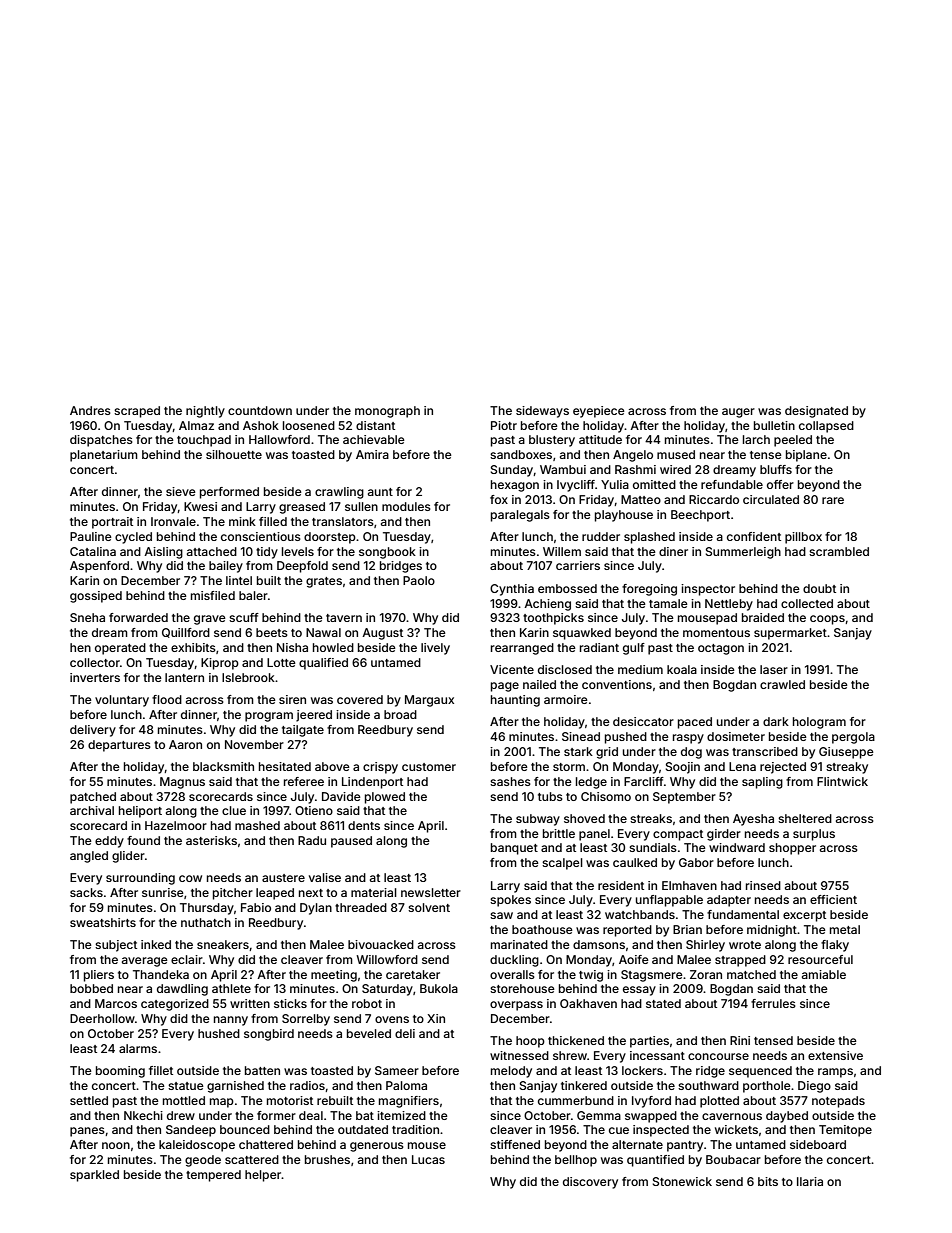 Image resolution: width=952 pixels, height=1233 pixels. What do you see at coordinates (220, 664) in the document?
I see `Kiprop` at bounding box center [220, 664].
